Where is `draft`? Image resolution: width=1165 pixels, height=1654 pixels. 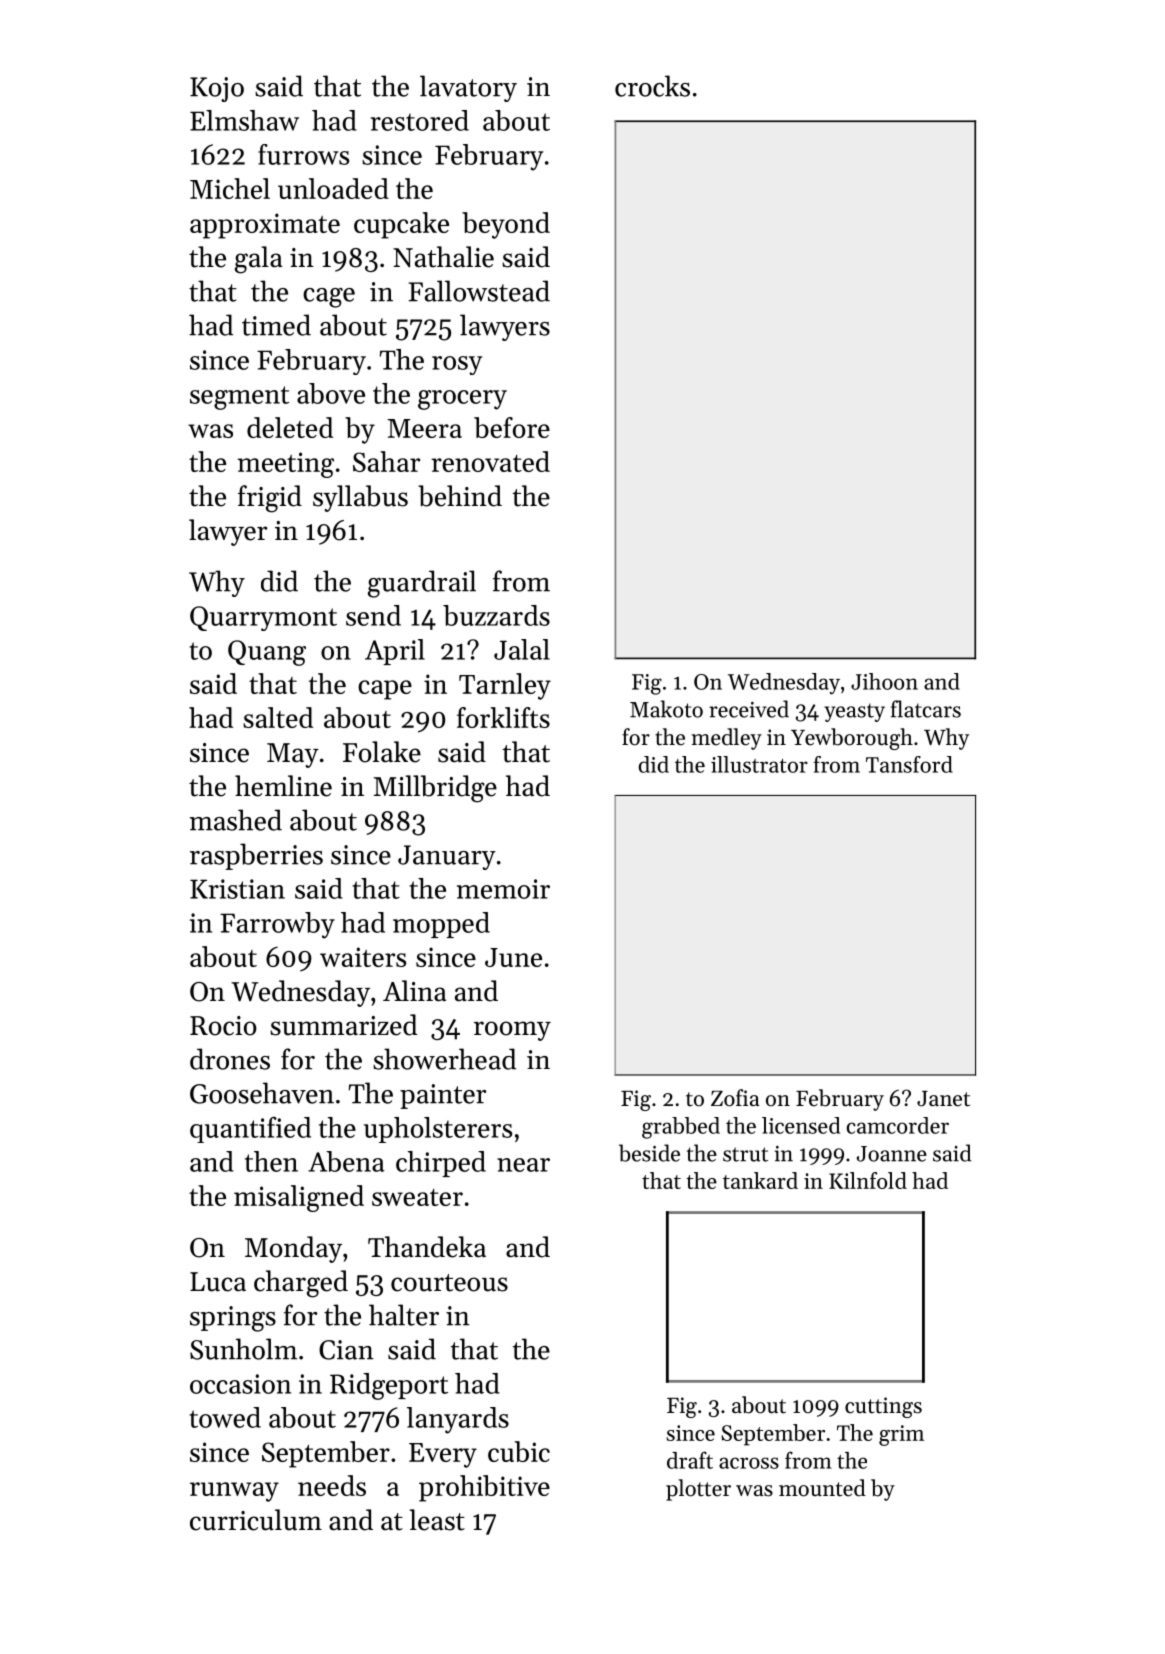
draft is located at coordinates (690, 1460).
